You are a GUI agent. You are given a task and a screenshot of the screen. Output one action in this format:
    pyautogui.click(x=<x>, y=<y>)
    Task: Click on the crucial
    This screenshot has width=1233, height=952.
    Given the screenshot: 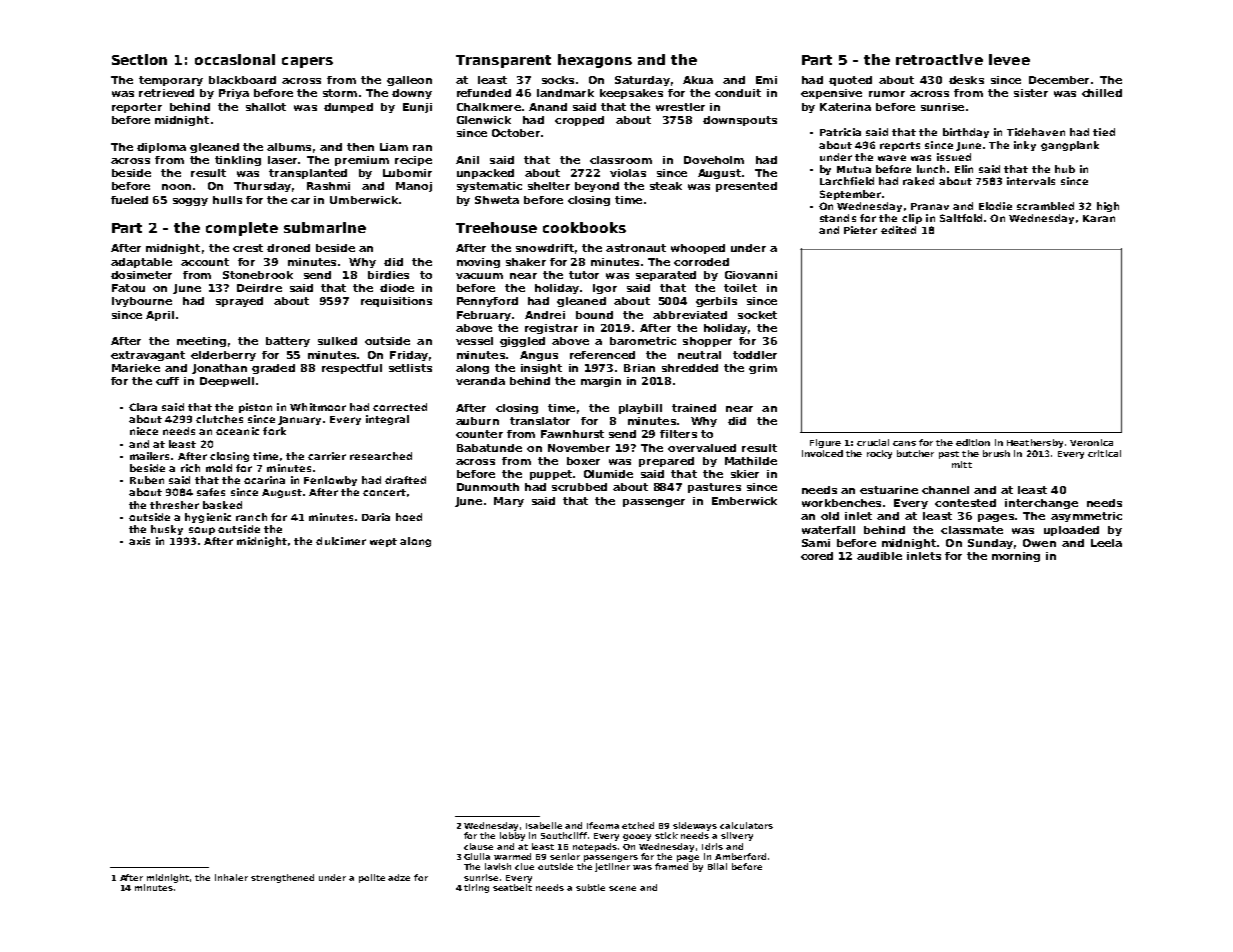 What is the action you would take?
    pyautogui.click(x=873, y=442)
